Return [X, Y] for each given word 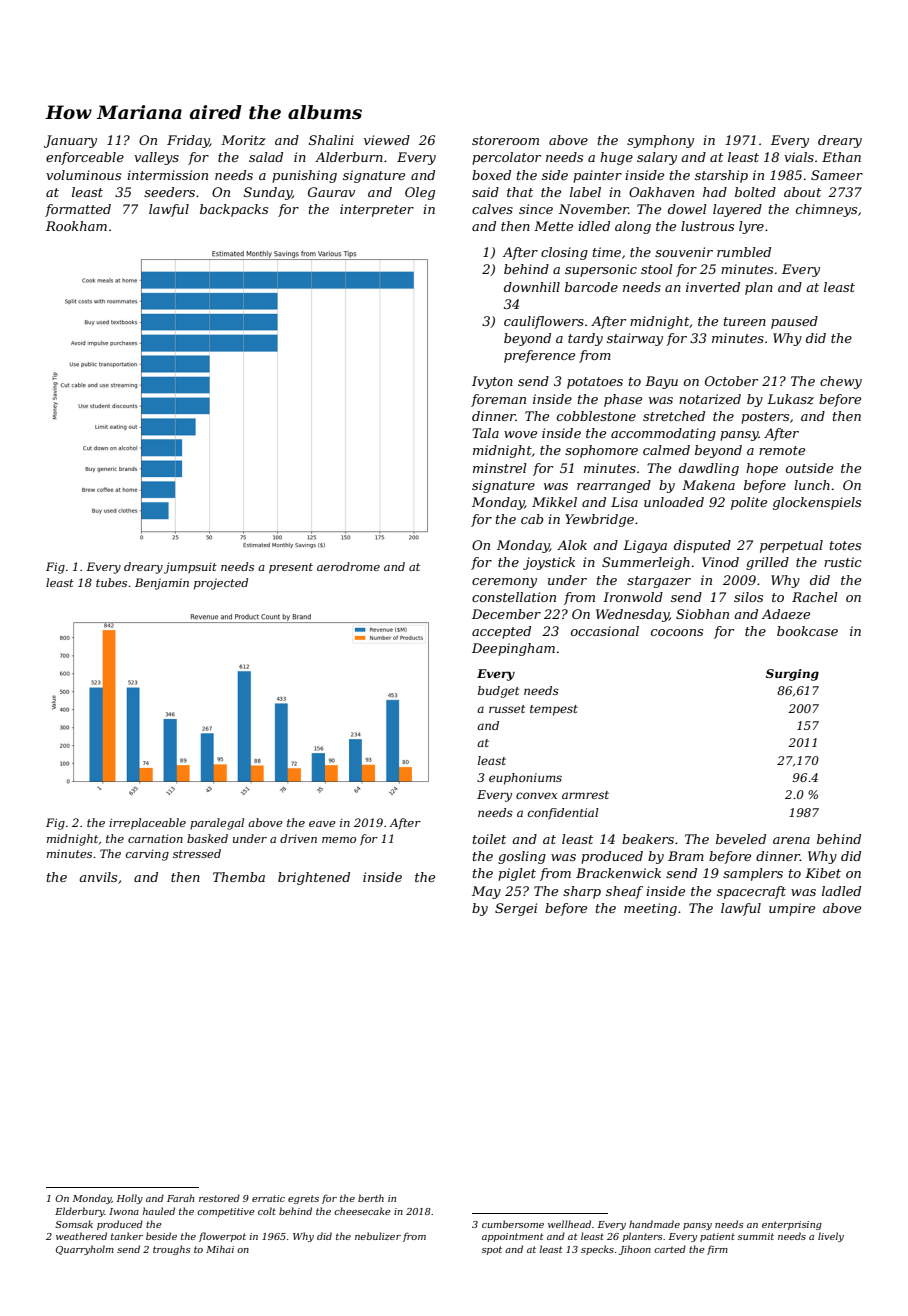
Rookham [76, 226]
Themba [239, 877]
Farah [180, 1198]
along [633, 227]
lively [831, 1237]
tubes [111, 582]
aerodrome [348, 566]
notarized [710, 399]
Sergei [516, 909]
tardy [585, 339]
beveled [741, 839]
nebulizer [378, 1236]
